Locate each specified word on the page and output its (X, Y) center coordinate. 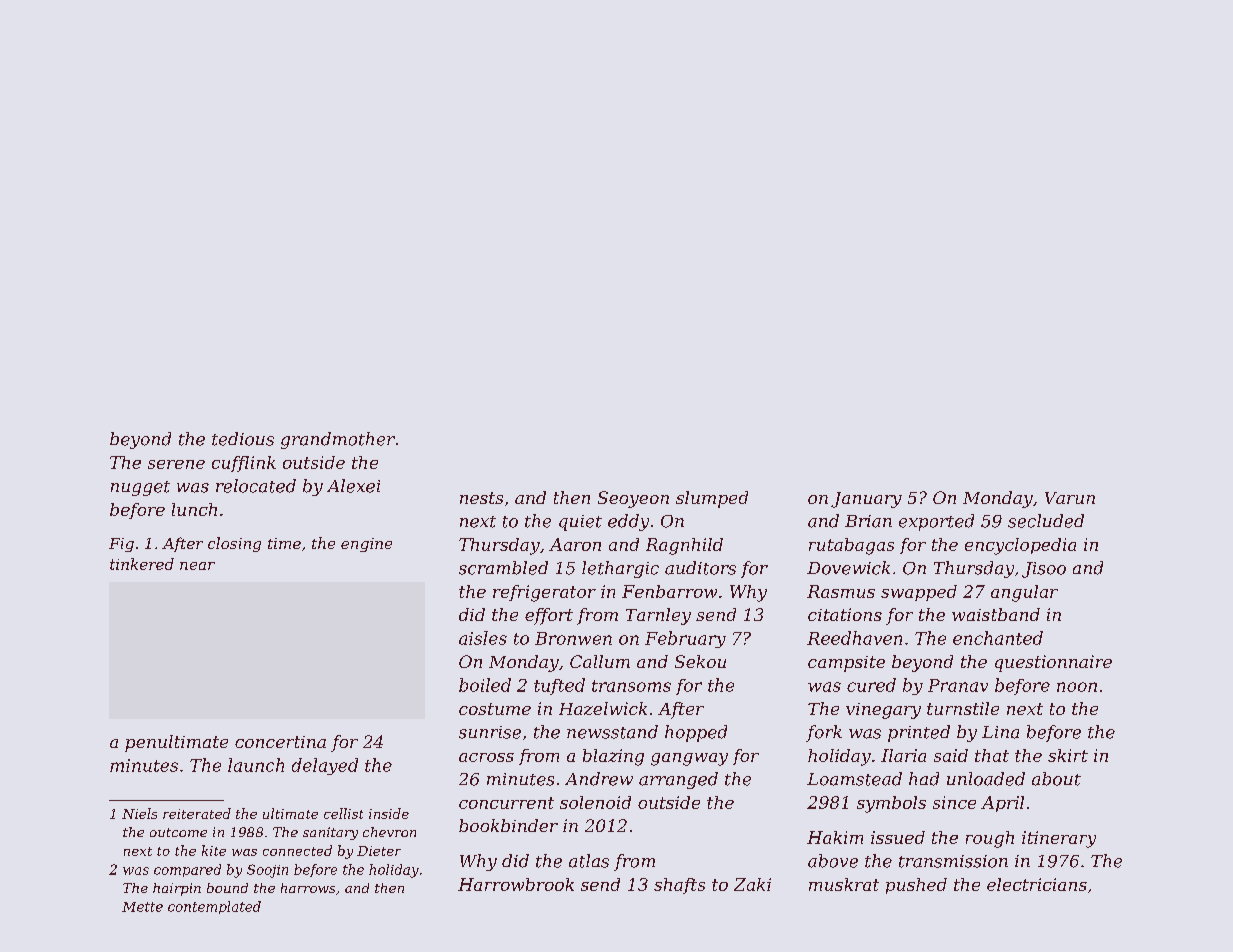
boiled (485, 685)
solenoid (595, 802)
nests (481, 498)
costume (495, 709)
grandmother (338, 440)
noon (1077, 687)
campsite (846, 664)
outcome (178, 832)
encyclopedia (1020, 546)
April (1002, 804)
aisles (483, 638)
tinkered (142, 564)
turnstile (963, 708)
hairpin (177, 889)
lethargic (620, 569)
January (866, 500)
